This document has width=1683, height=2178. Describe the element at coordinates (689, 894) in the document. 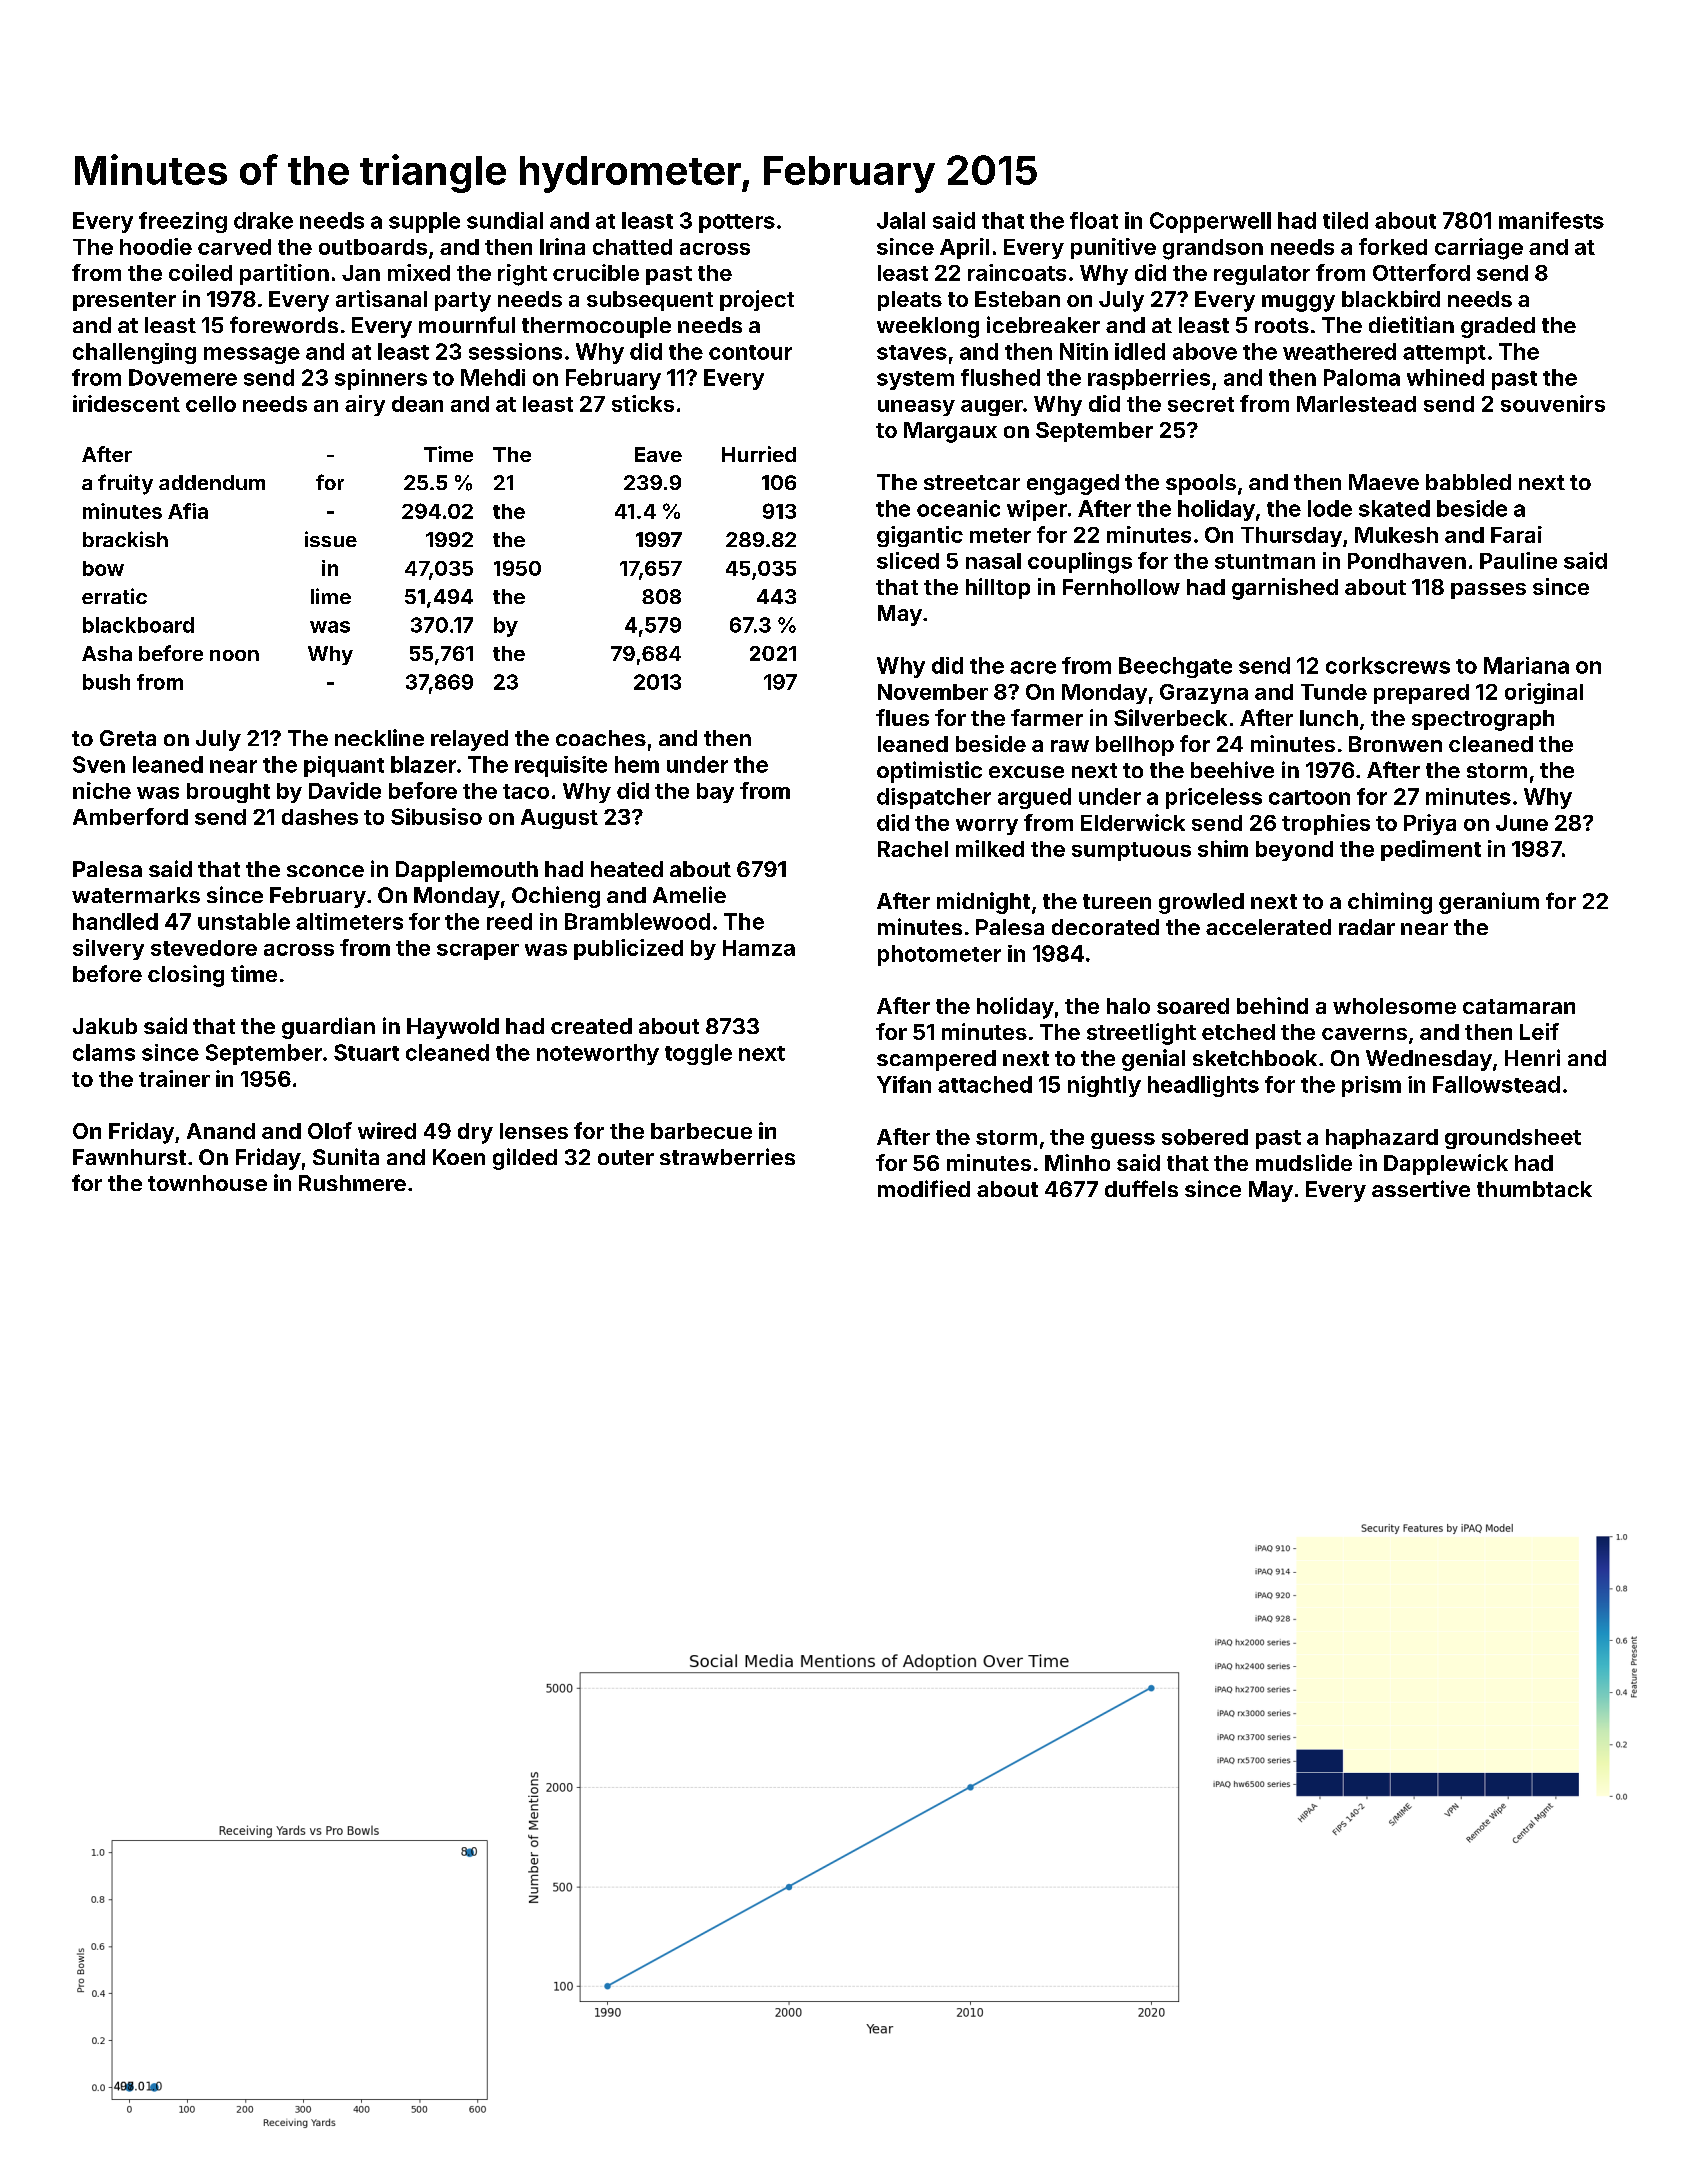

I see `Amelie` at that location.
